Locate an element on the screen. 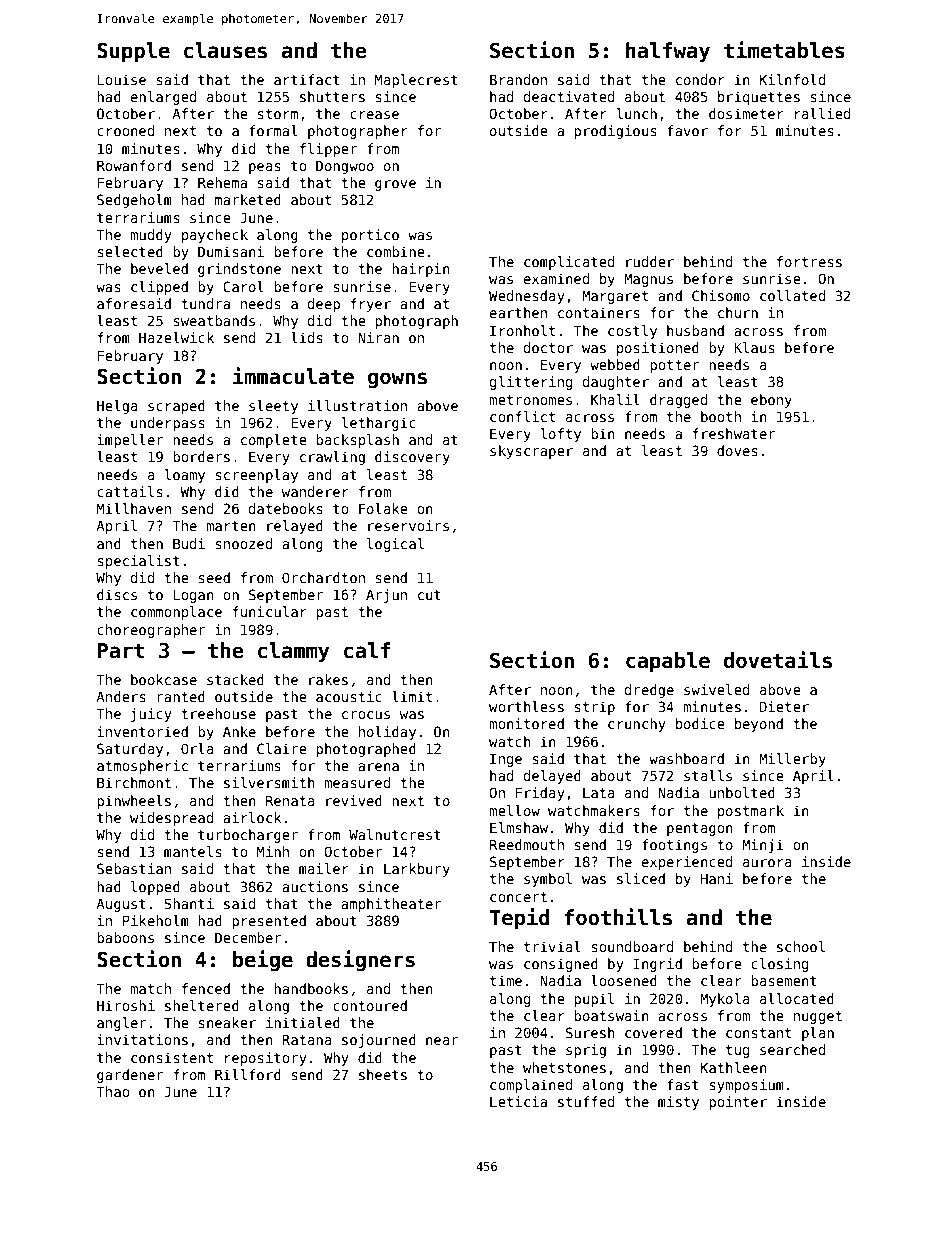 This screenshot has width=952, height=1233. enlarged is located at coordinates (163, 98).
